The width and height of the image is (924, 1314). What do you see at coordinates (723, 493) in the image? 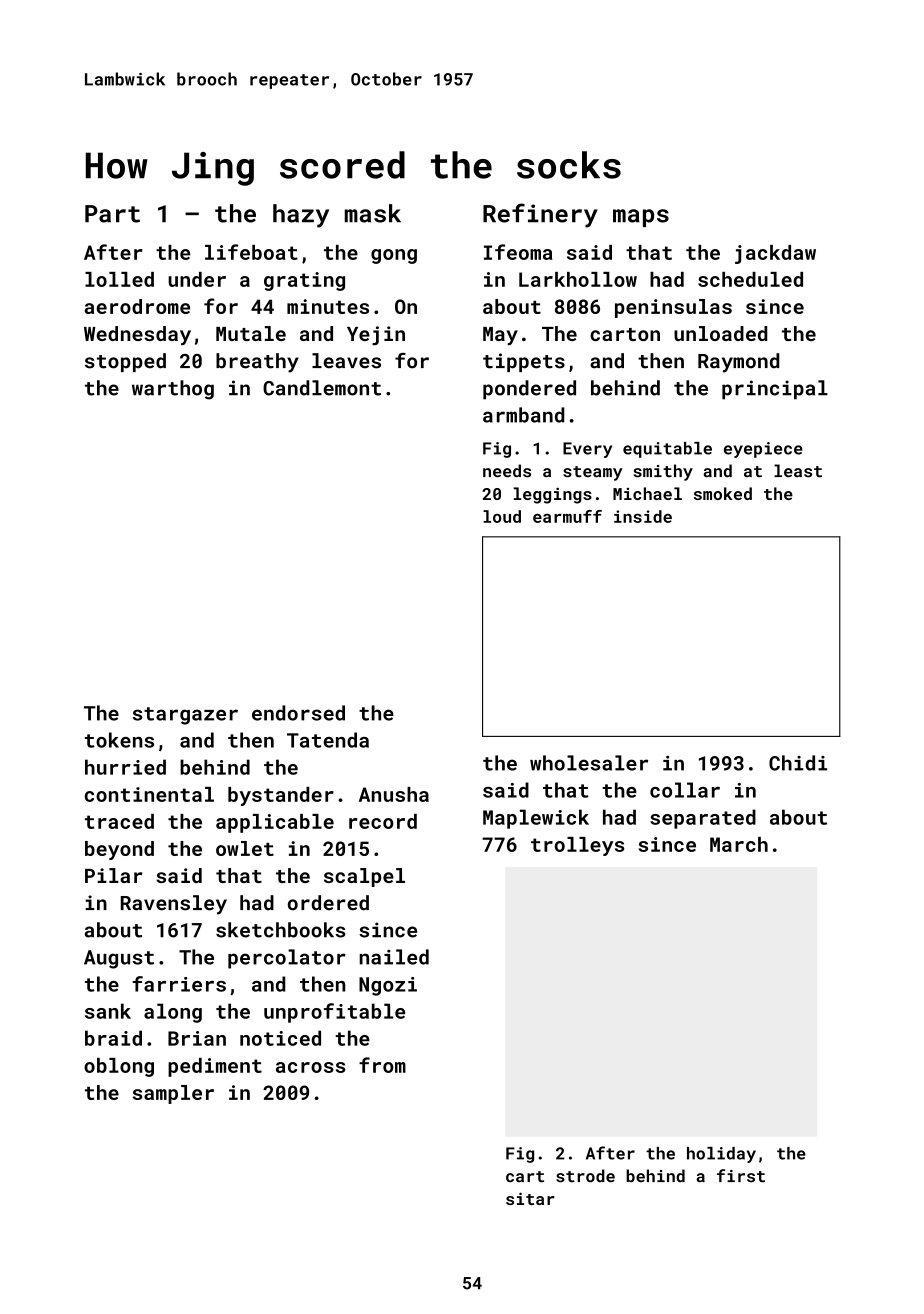
I see `smoked` at bounding box center [723, 493].
